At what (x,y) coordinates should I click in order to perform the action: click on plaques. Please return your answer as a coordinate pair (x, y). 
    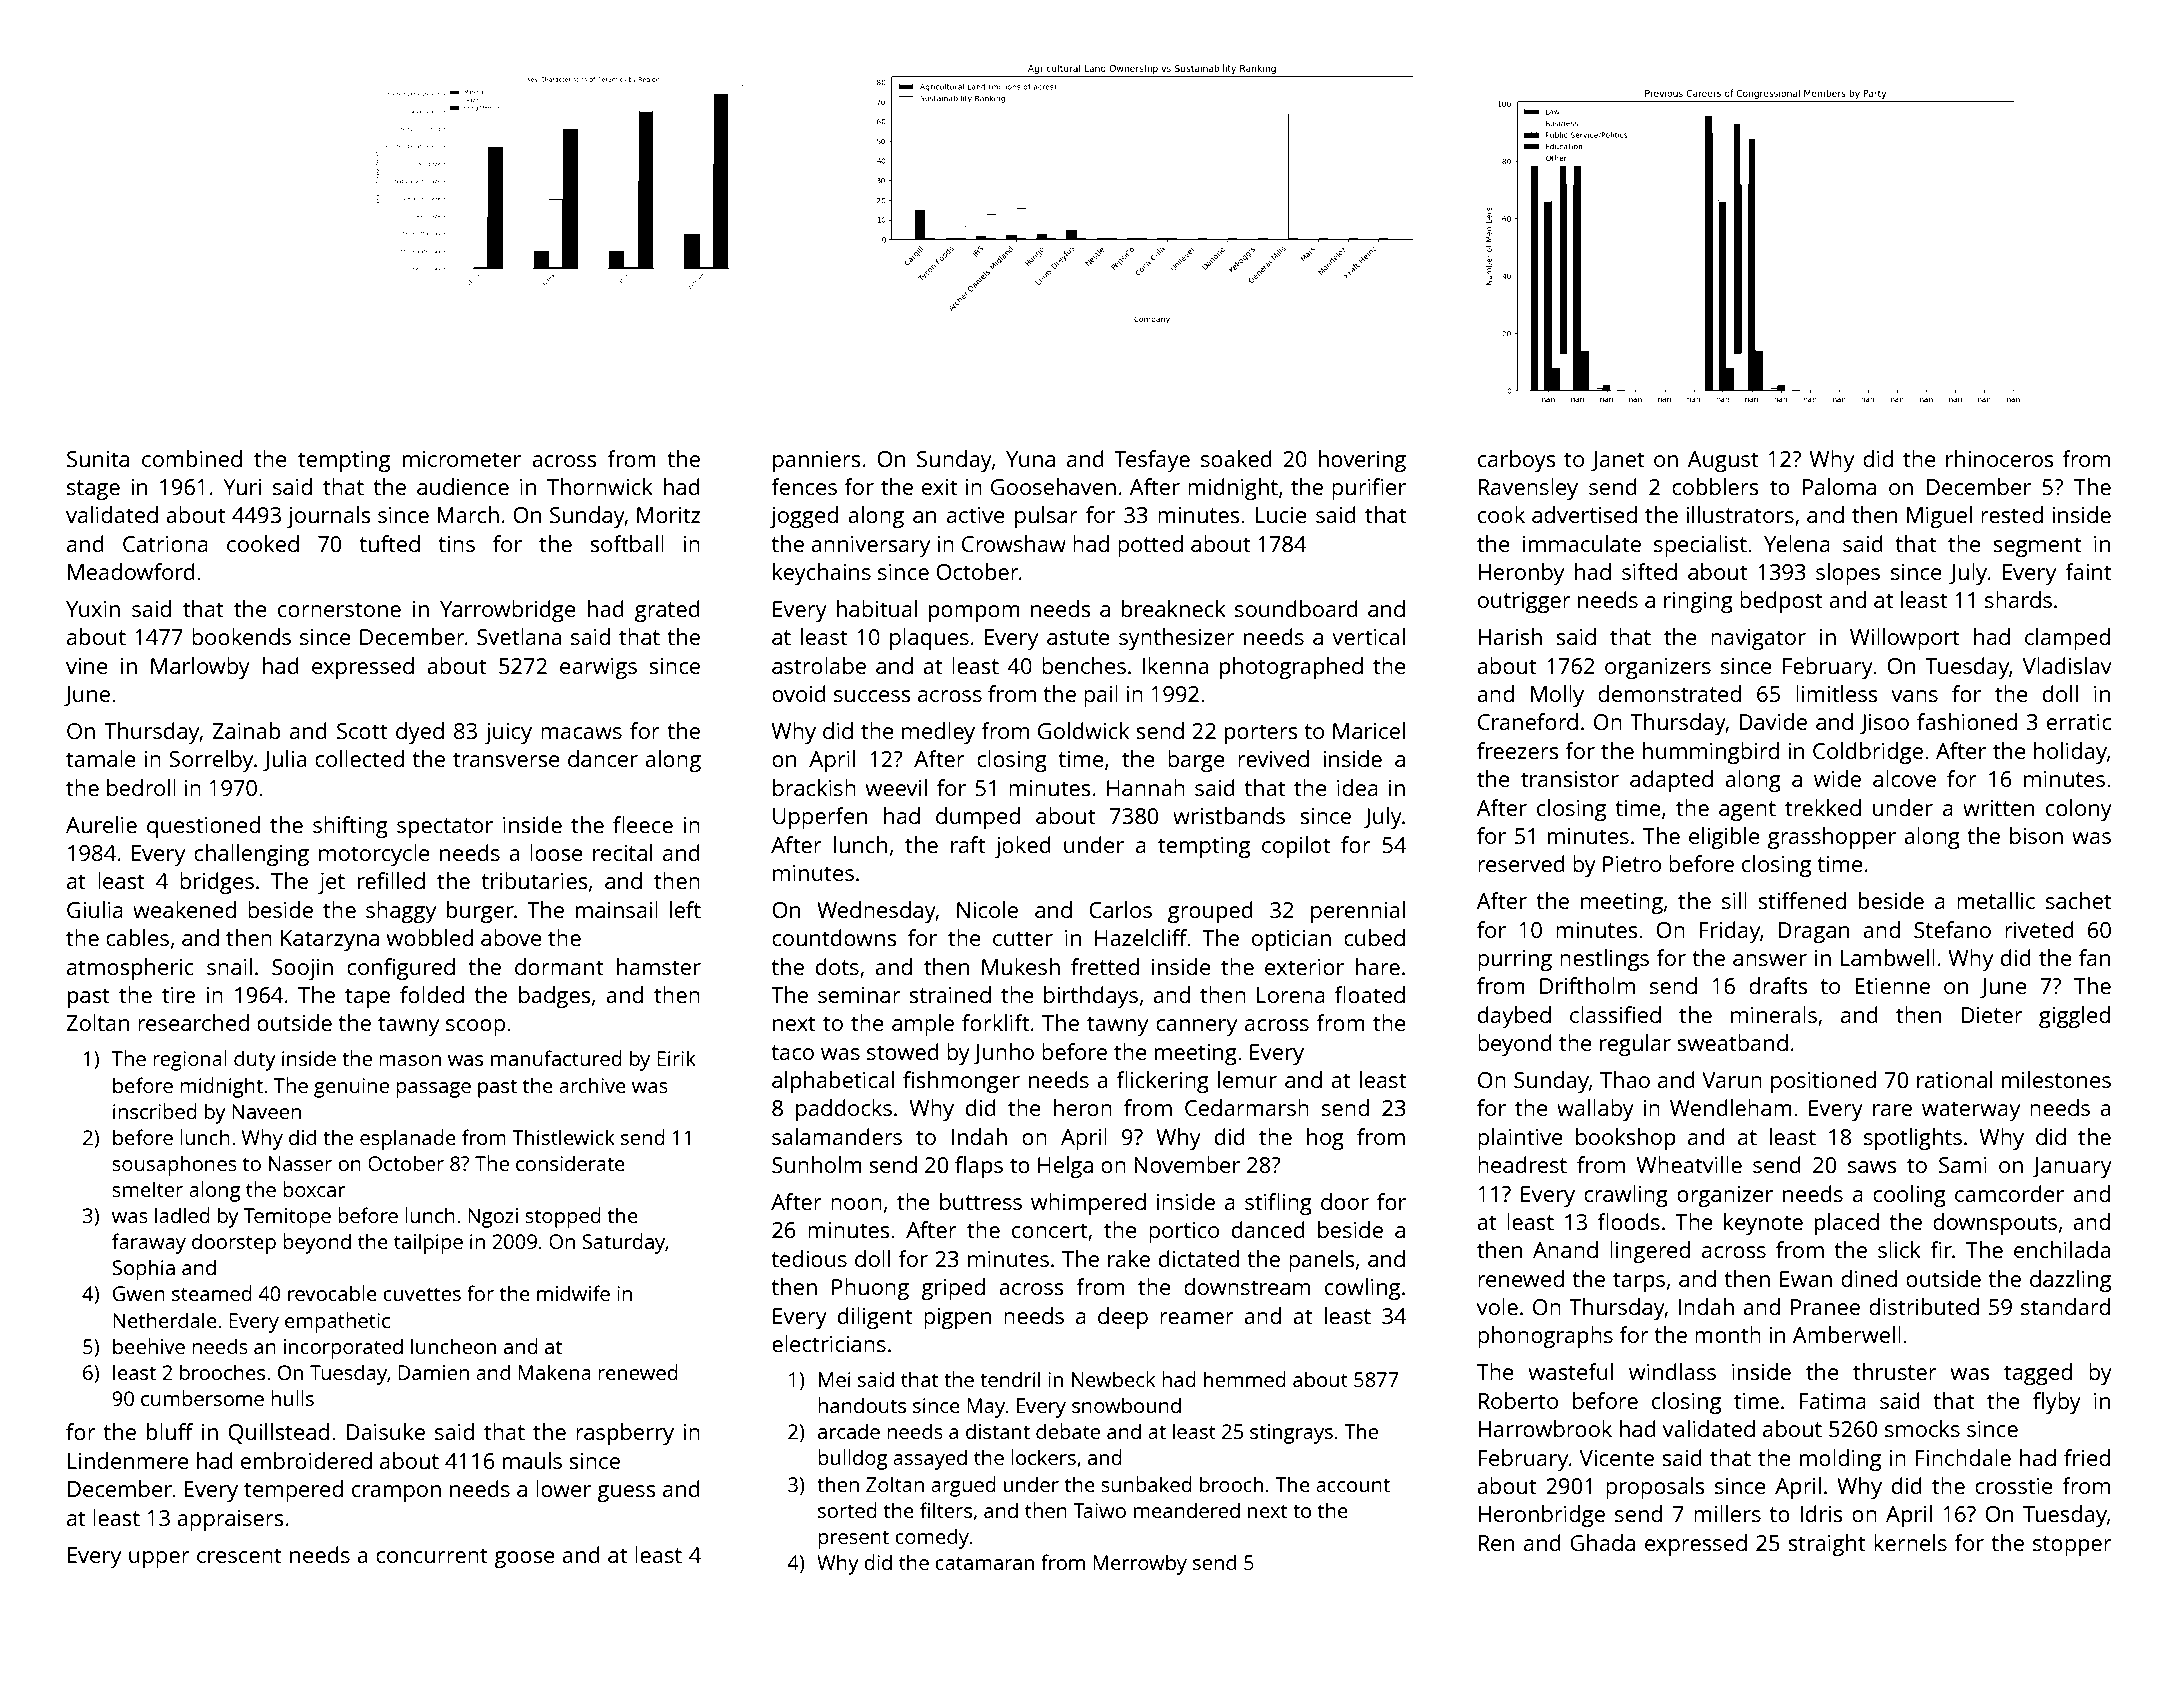
    Looking at the image, I should click on (929, 639).
